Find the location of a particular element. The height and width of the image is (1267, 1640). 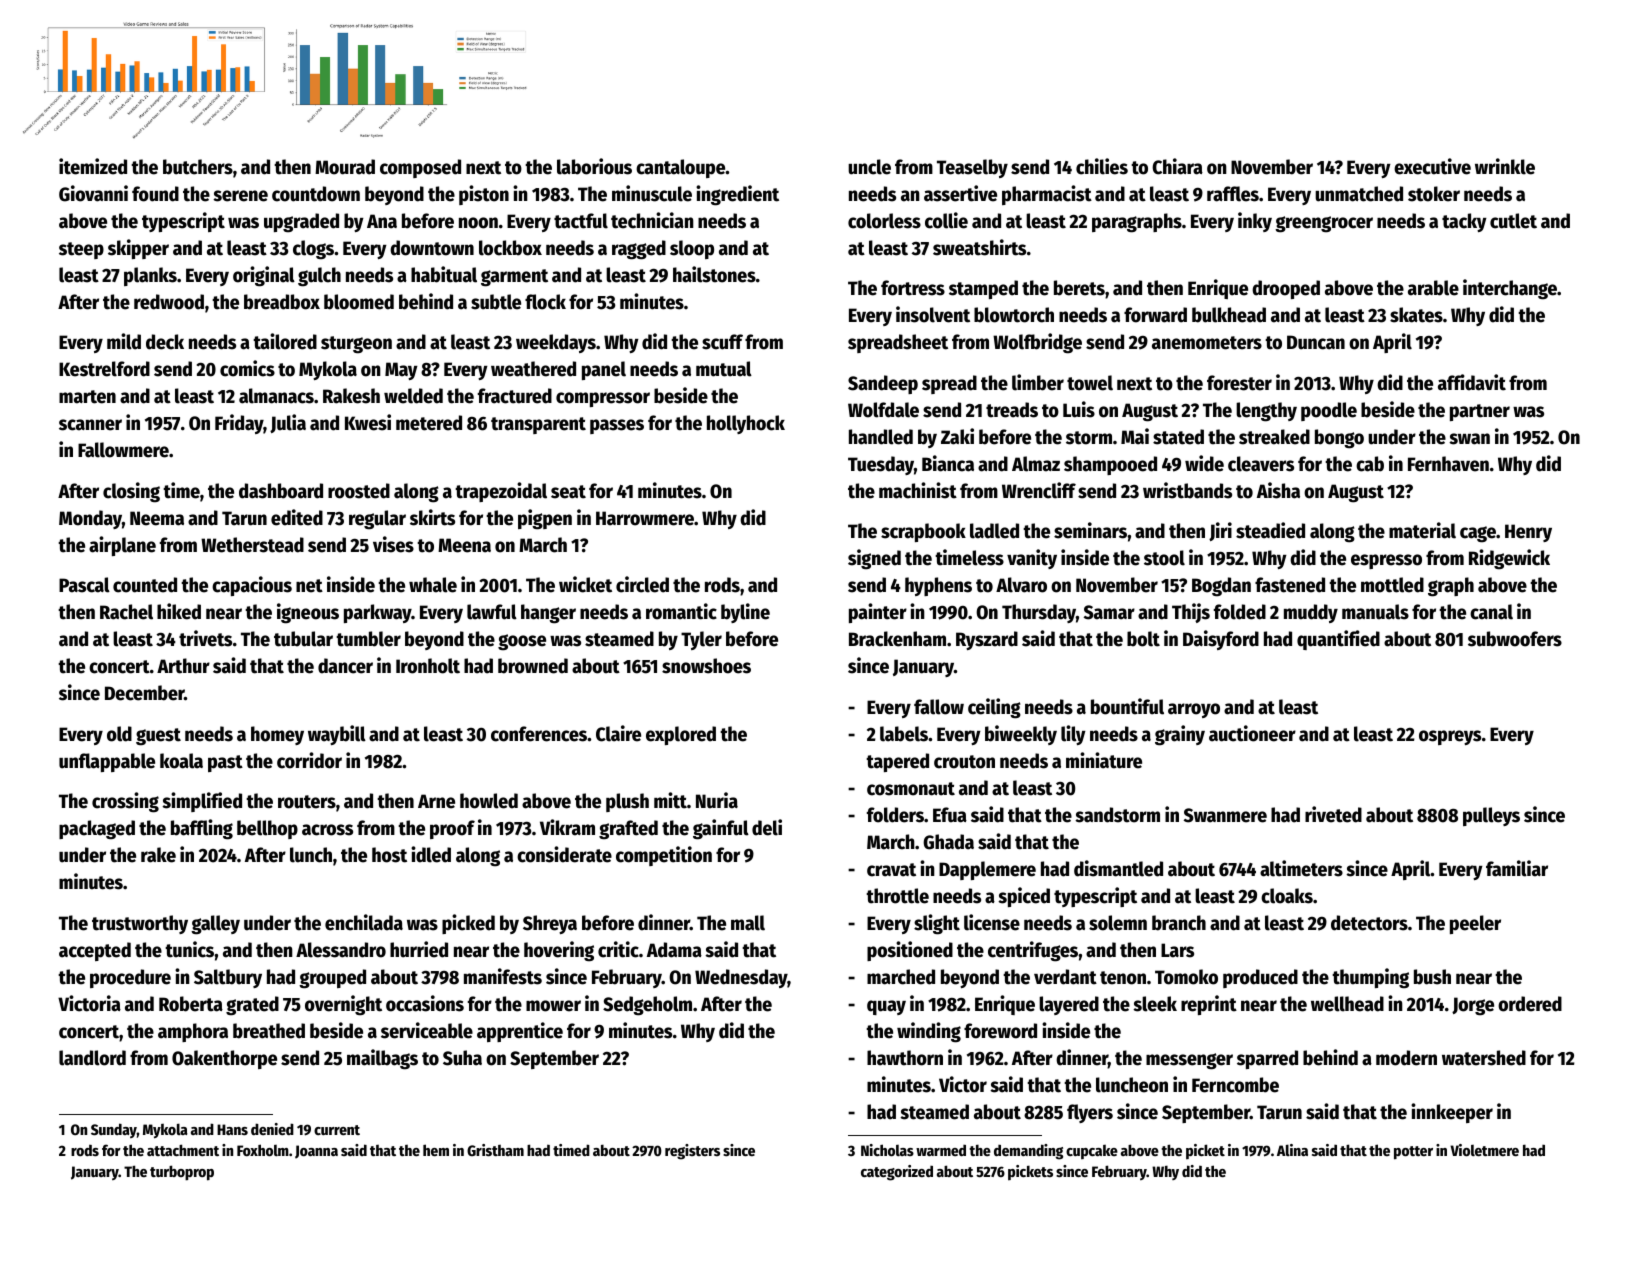

habitual is located at coordinates (444, 274).
